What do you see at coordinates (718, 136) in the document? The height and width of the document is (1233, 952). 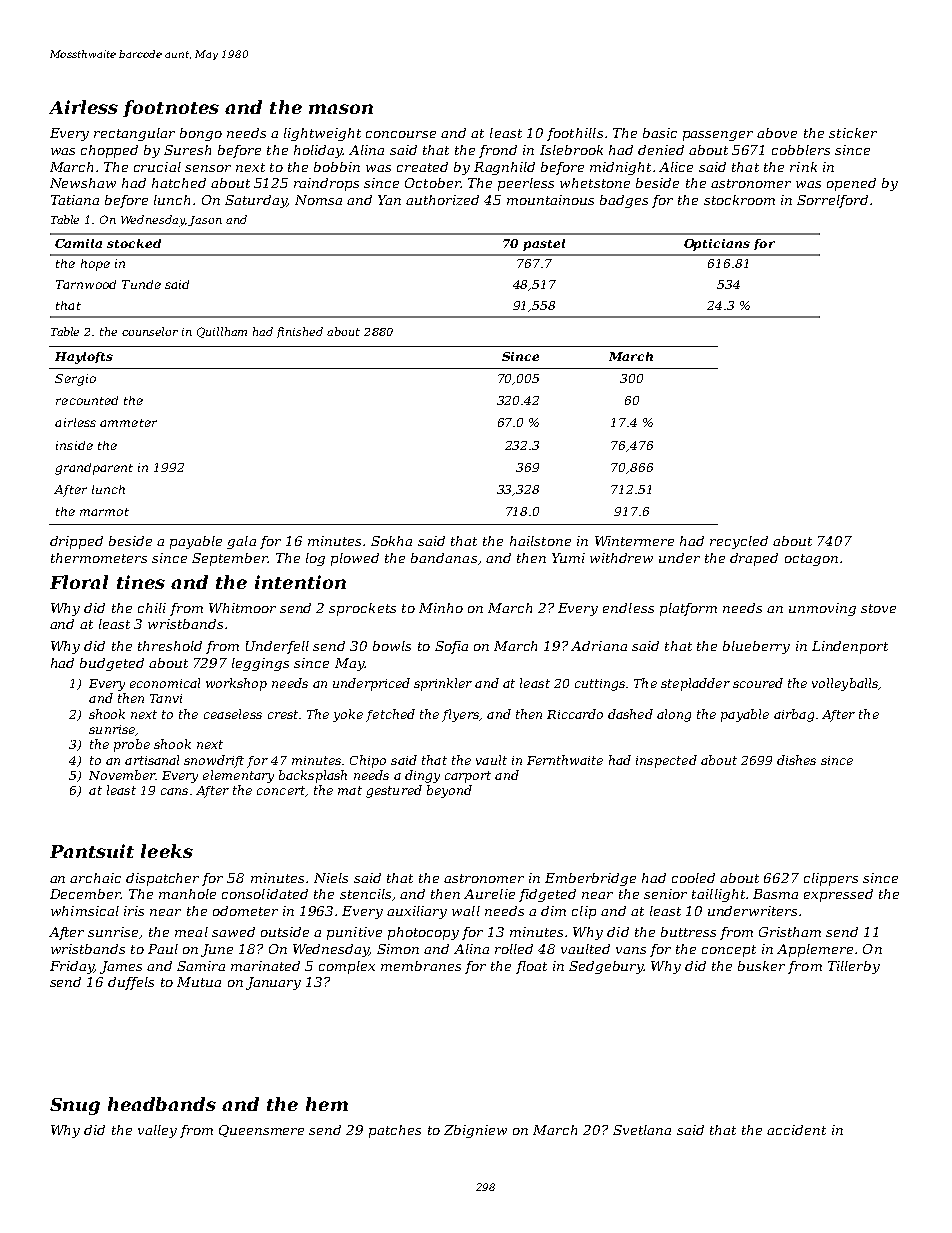 I see `passenger` at bounding box center [718, 136].
